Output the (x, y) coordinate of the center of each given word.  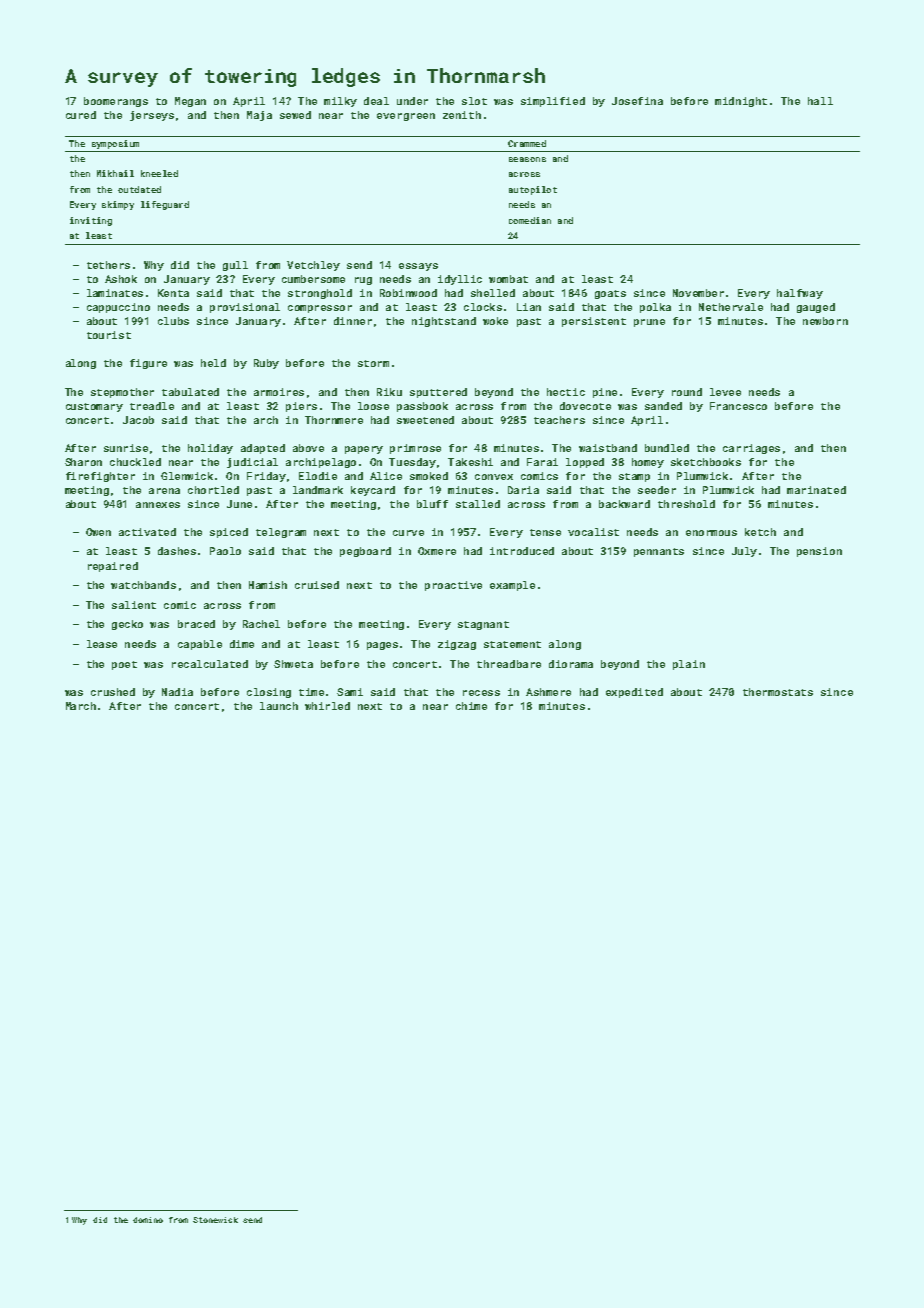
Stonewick (215, 1220)
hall (820, 101)
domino (148, 1220)
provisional (245, 308)
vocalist (593, 532)
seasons (527, 159)
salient (134, 605)
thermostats (778, 692)
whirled (327, 706)
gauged (816, 308)
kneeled (159, 173)
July (744, 552)
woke (495, 321)
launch (279, 706)
